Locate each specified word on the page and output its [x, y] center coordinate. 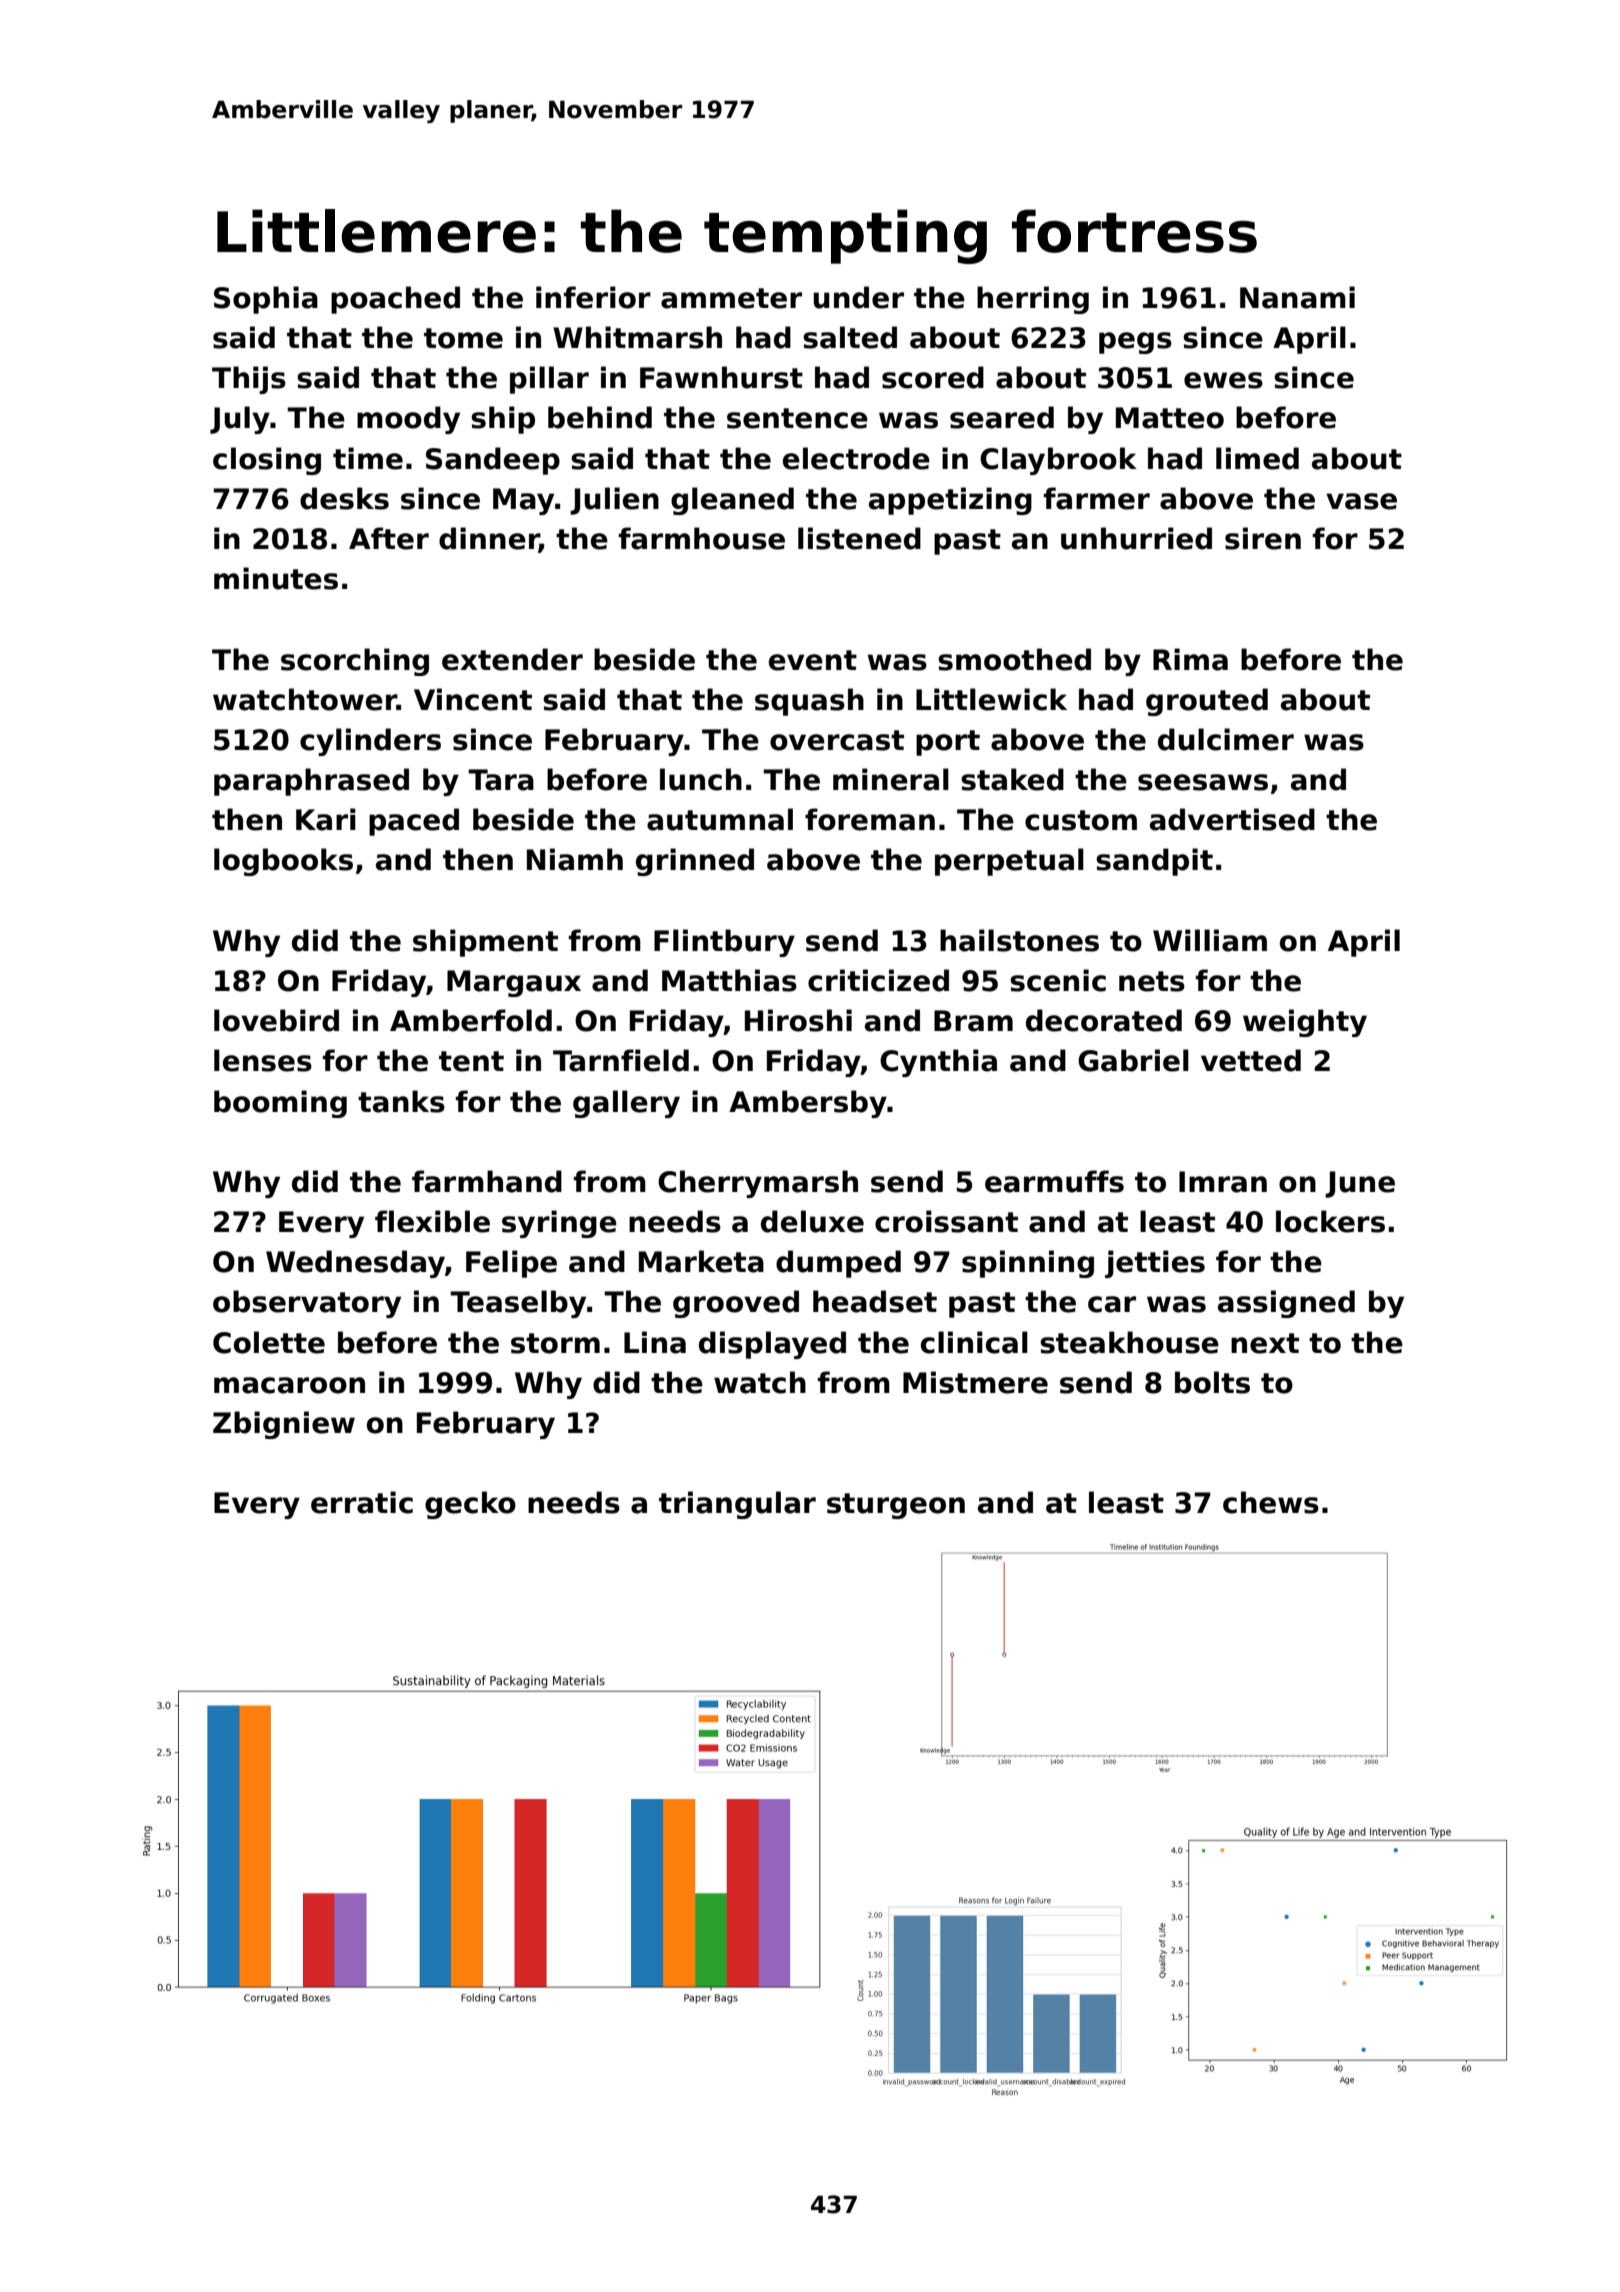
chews [1271, 1502]
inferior [593, 297]
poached [395, 300]
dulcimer [1226, 739]
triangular [737, 1505]
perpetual [1009, 862]
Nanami [1297, 297]
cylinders [370, 742]
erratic [362, 1502]
